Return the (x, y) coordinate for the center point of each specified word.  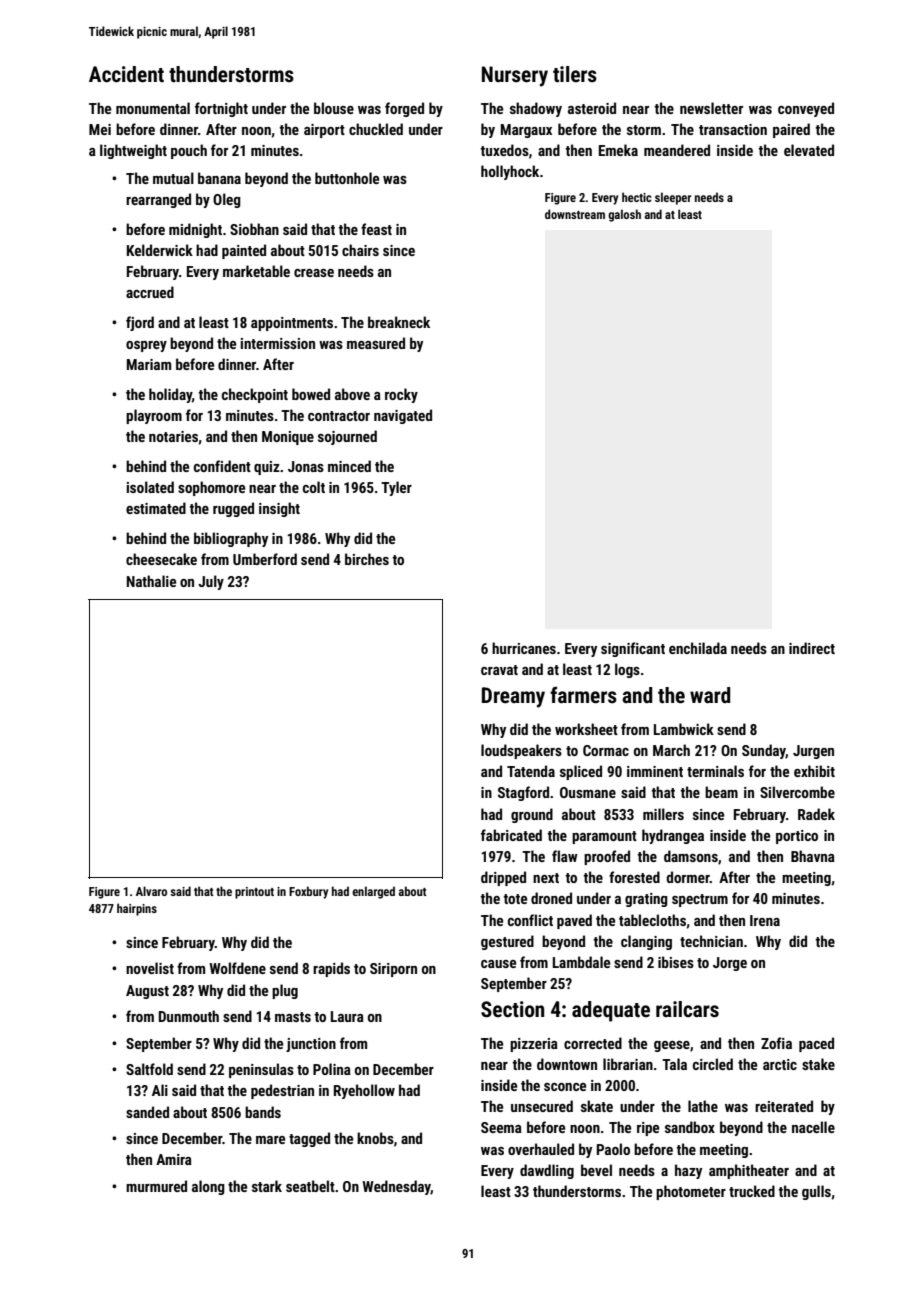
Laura (347, 1016)
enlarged (373, 892)
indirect (812, 648)
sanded (147, 1112)
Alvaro (151, 891)
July (211, 582)
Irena (765, 920)
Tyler (396, 488)
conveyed (806, 109)
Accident (126, 74)
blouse (334, 108)
